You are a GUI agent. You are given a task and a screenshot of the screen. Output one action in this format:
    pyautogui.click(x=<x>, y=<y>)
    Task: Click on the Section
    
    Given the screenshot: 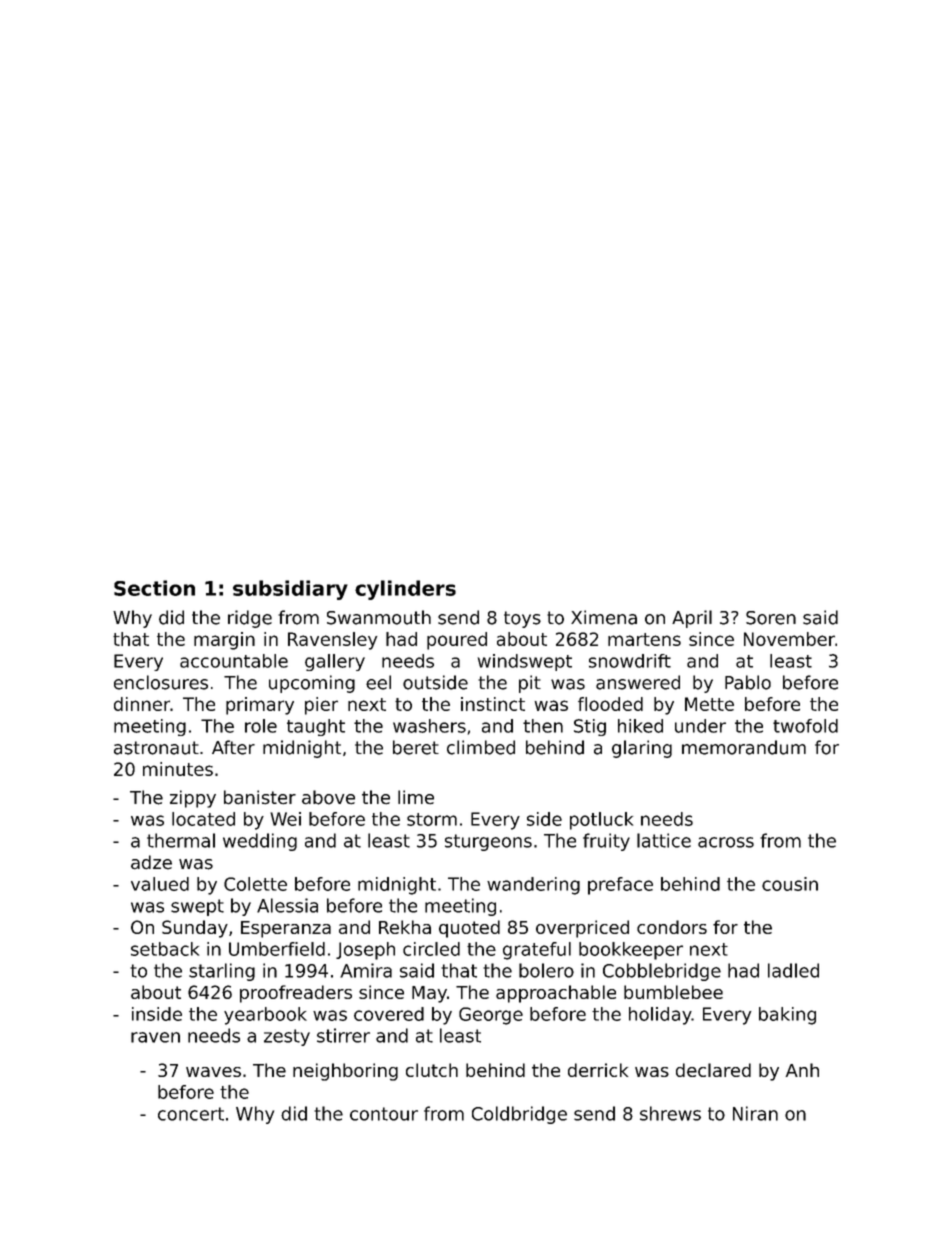 What is the action you would take?
    pyautogui.click(x=154, y=588)
